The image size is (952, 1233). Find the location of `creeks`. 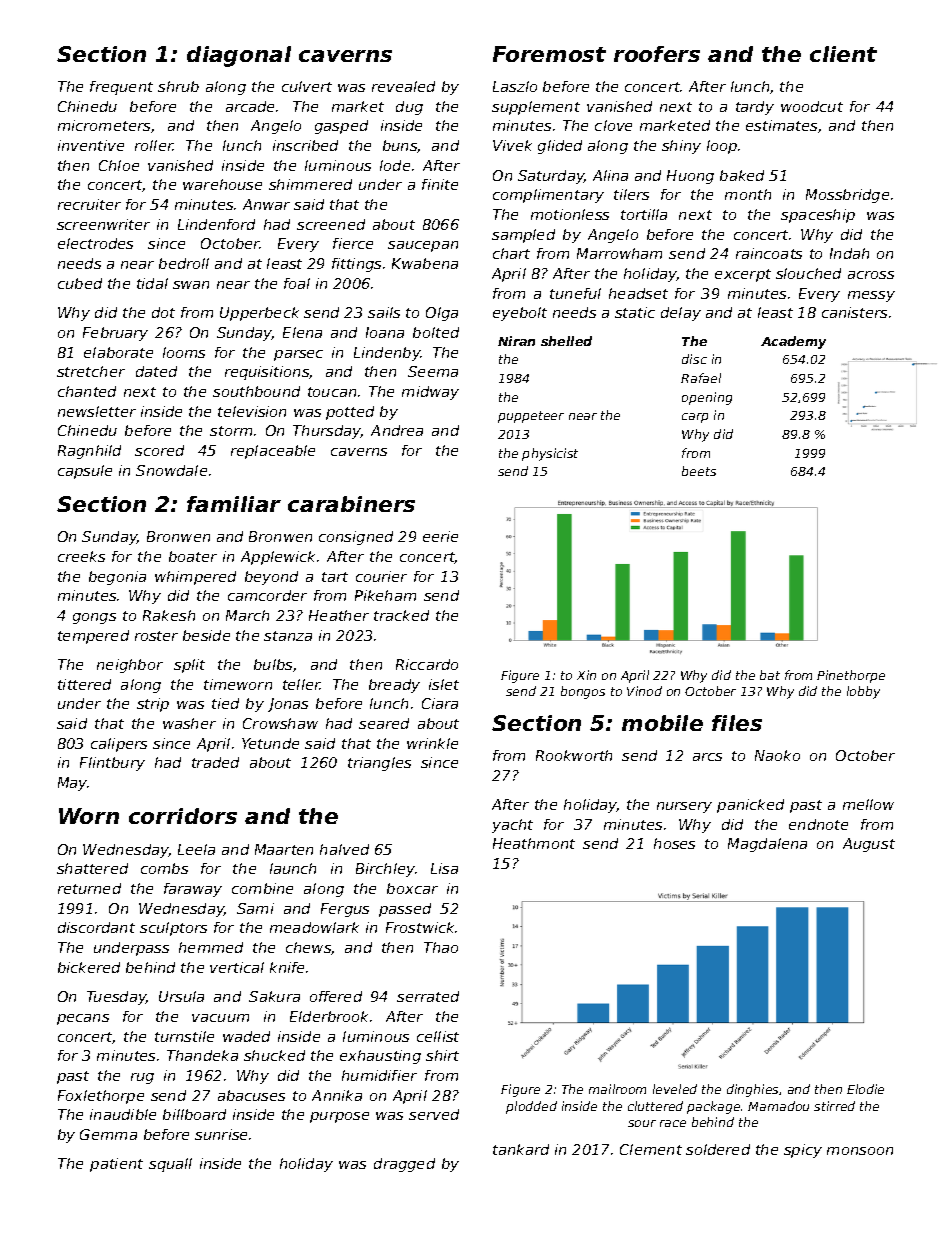

creeks is located at coordinates (81, 556).
